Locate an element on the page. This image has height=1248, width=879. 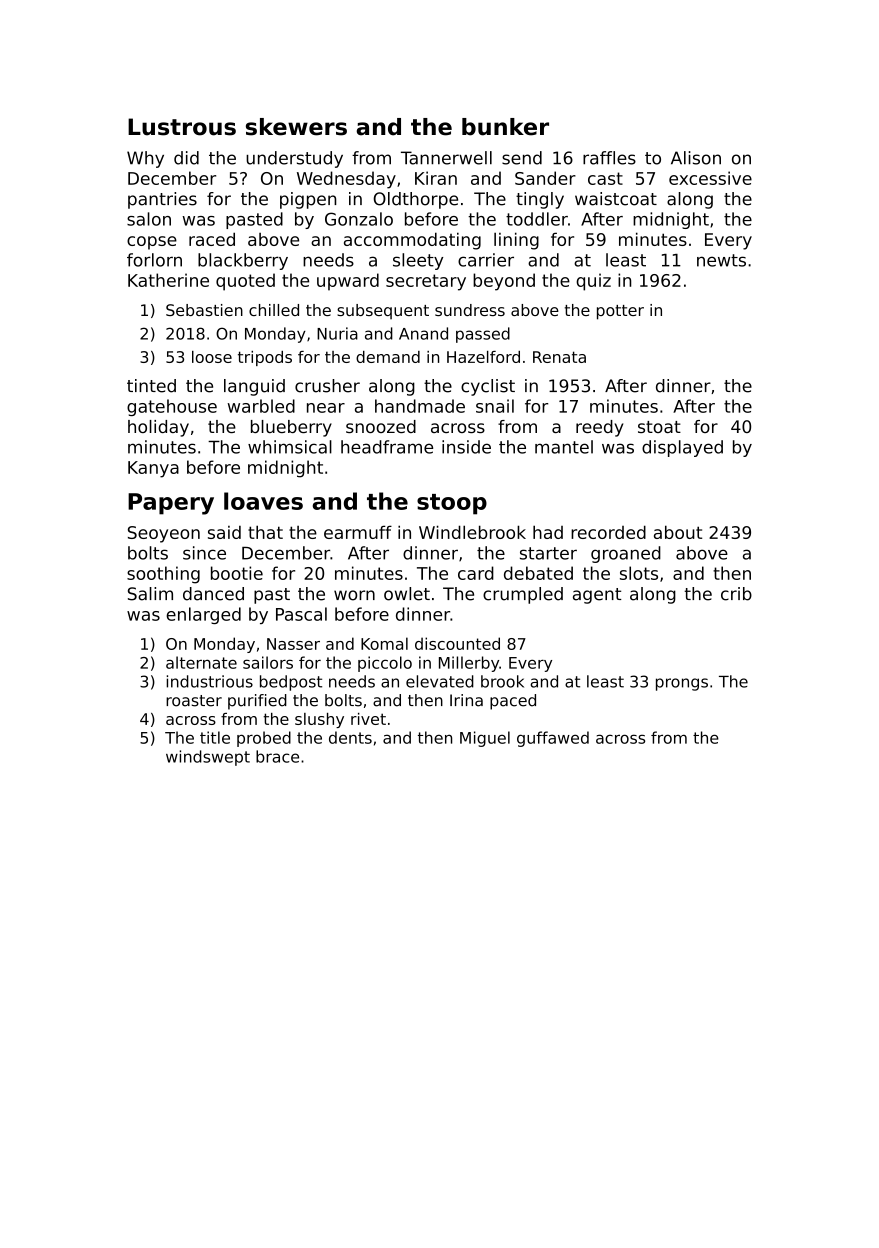
Lustrous is located at coordinates (182, 127).
